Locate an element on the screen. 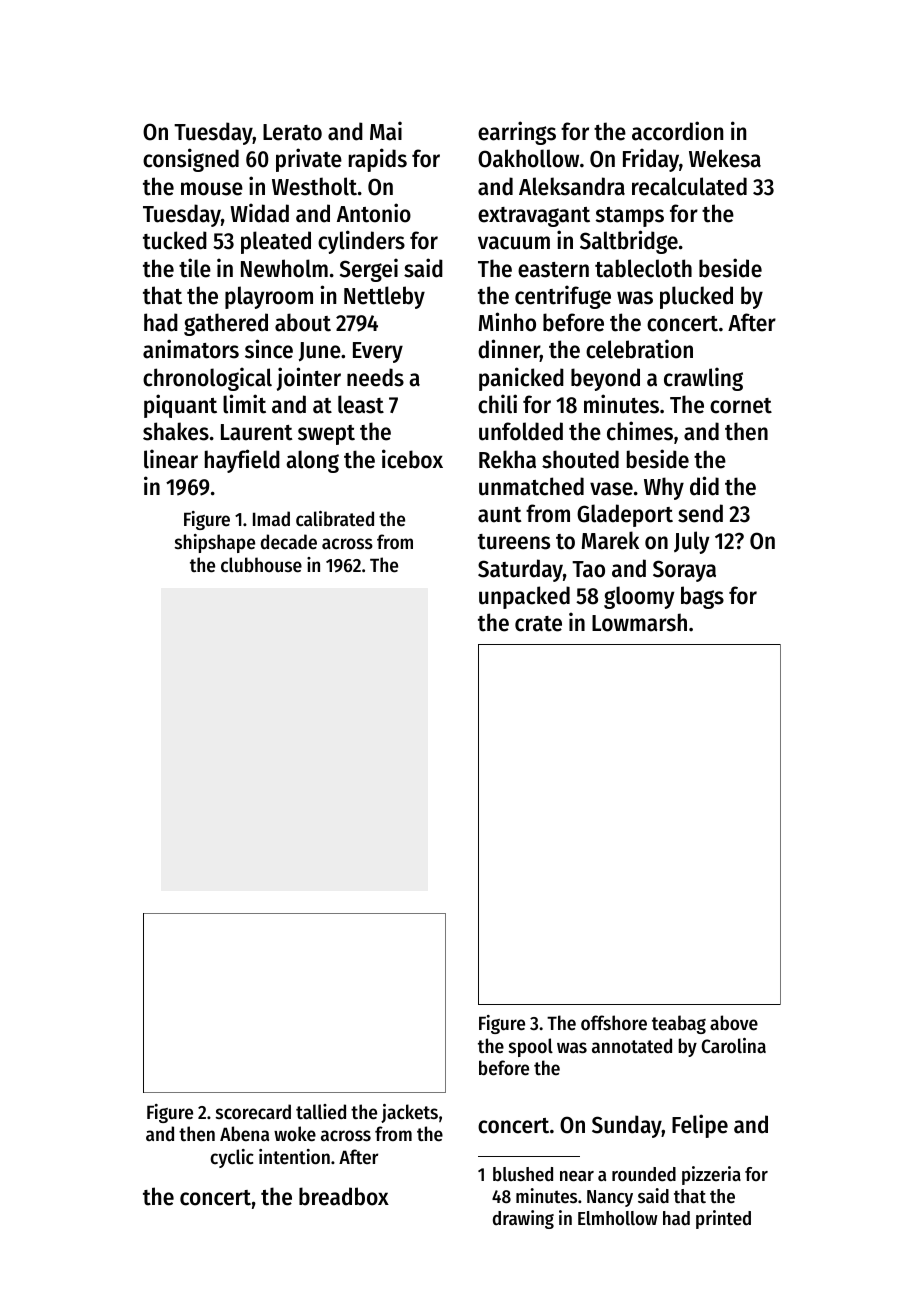 The width and height of the screenshot is (924, 1311). accordion is located at coordinates (677, 131).
